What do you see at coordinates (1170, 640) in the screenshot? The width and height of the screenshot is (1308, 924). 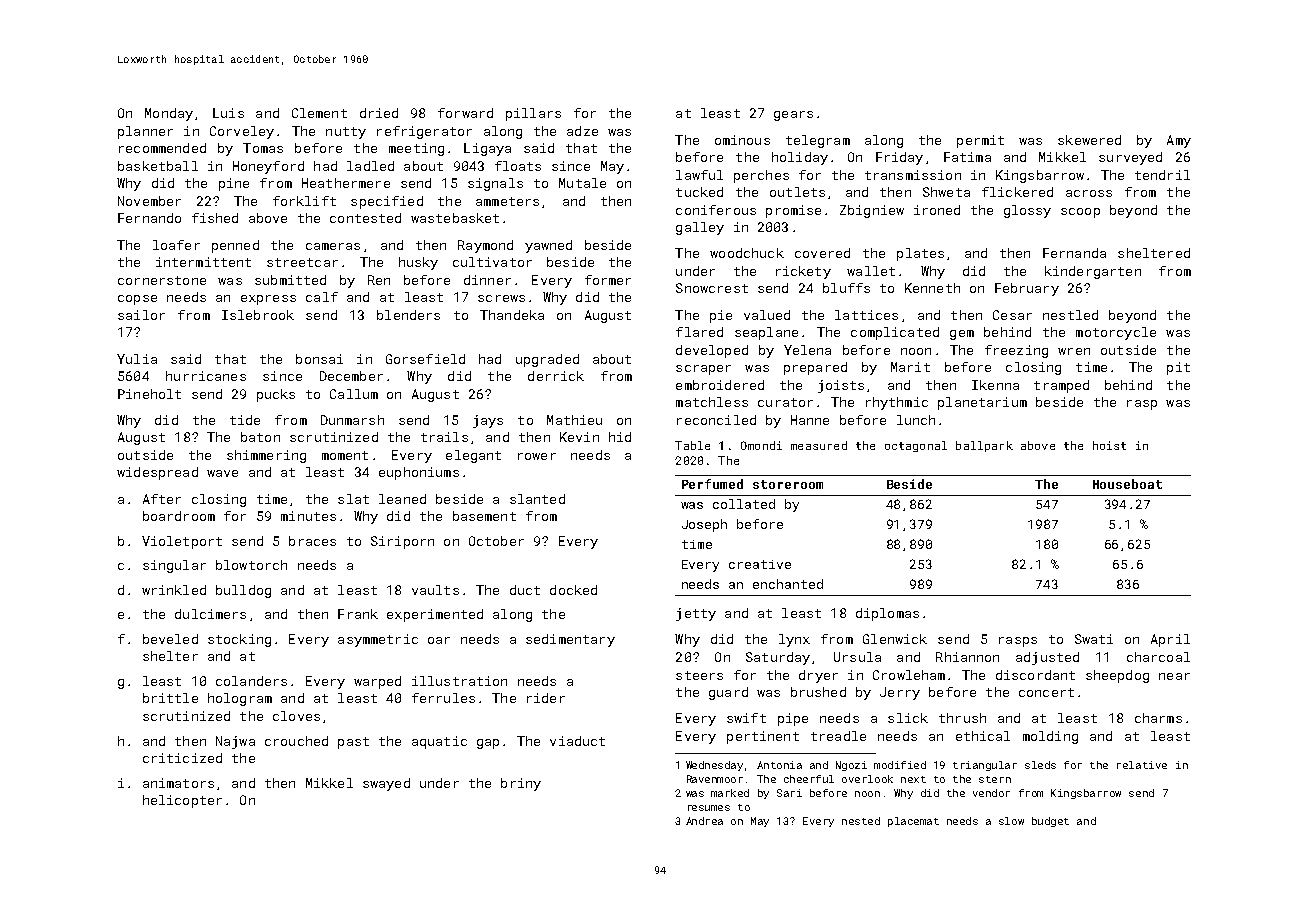 I see `April` at bounding box center [1170, 640].
